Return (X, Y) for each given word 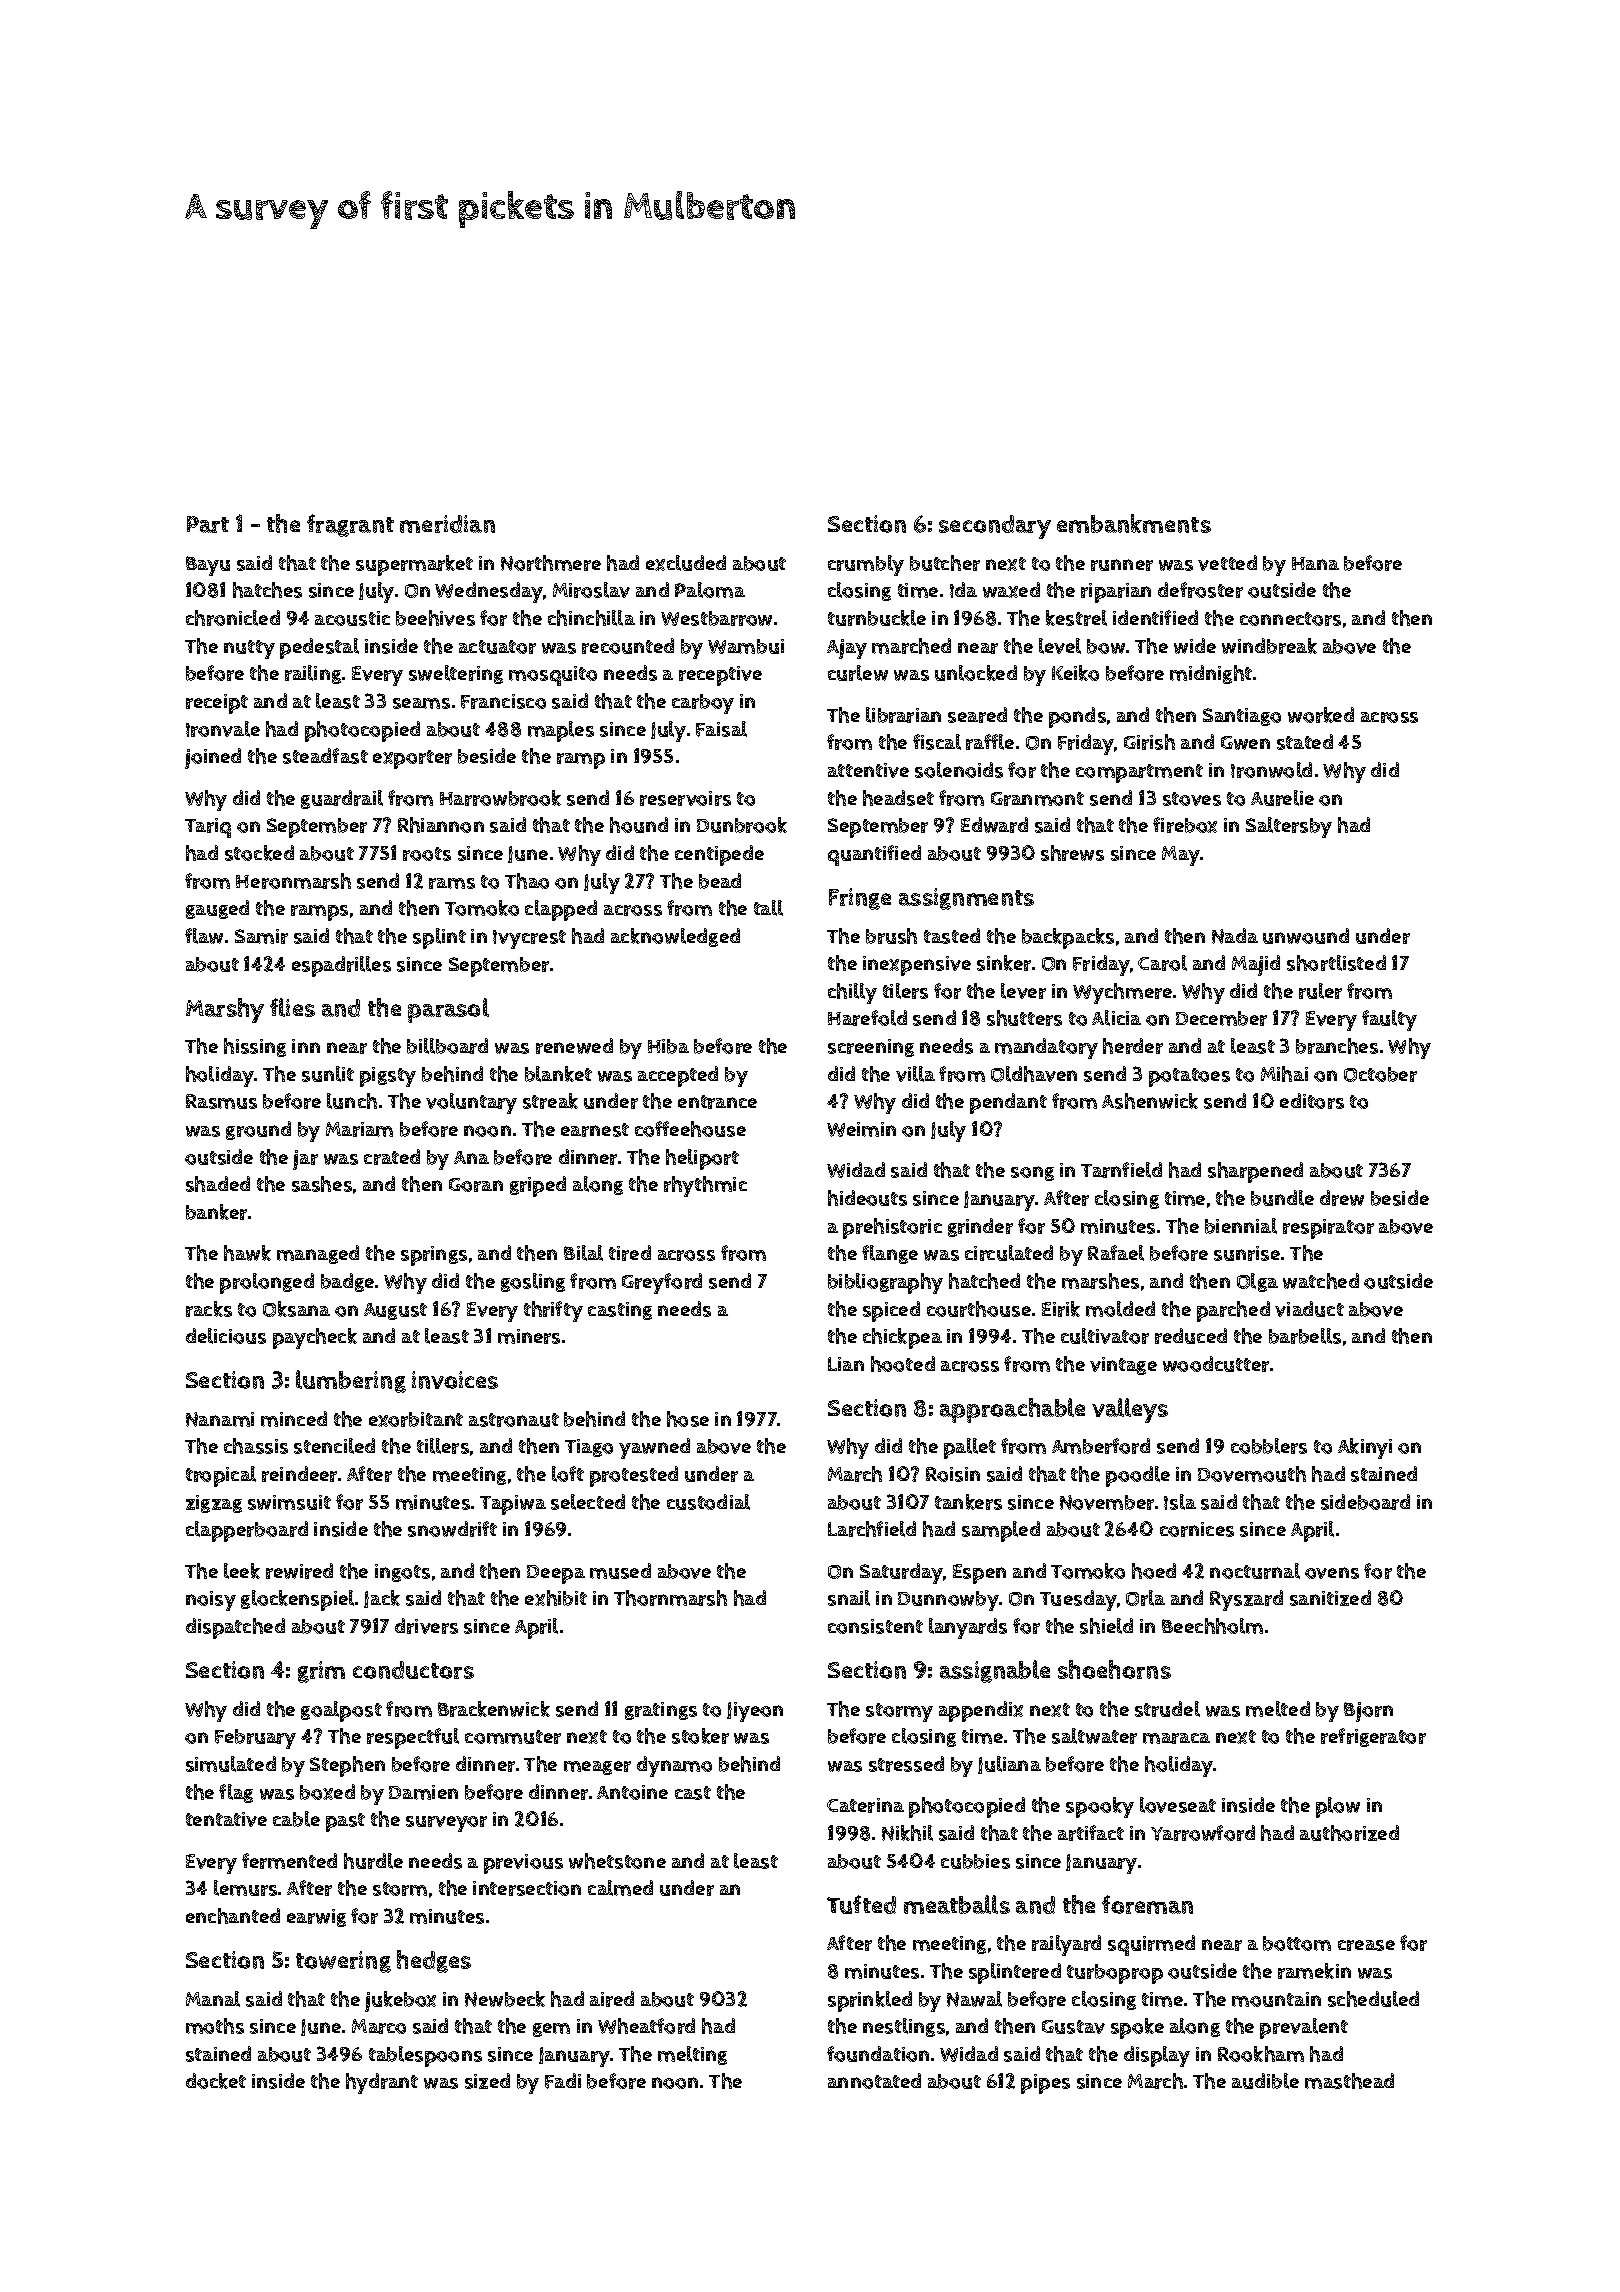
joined (213, 758)
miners (529, 1336)
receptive (720, 676)
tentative (226, 1819)
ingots (402, 1573)
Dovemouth (1252, 1474)
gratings (661, 1711)
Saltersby (1289, 827)
